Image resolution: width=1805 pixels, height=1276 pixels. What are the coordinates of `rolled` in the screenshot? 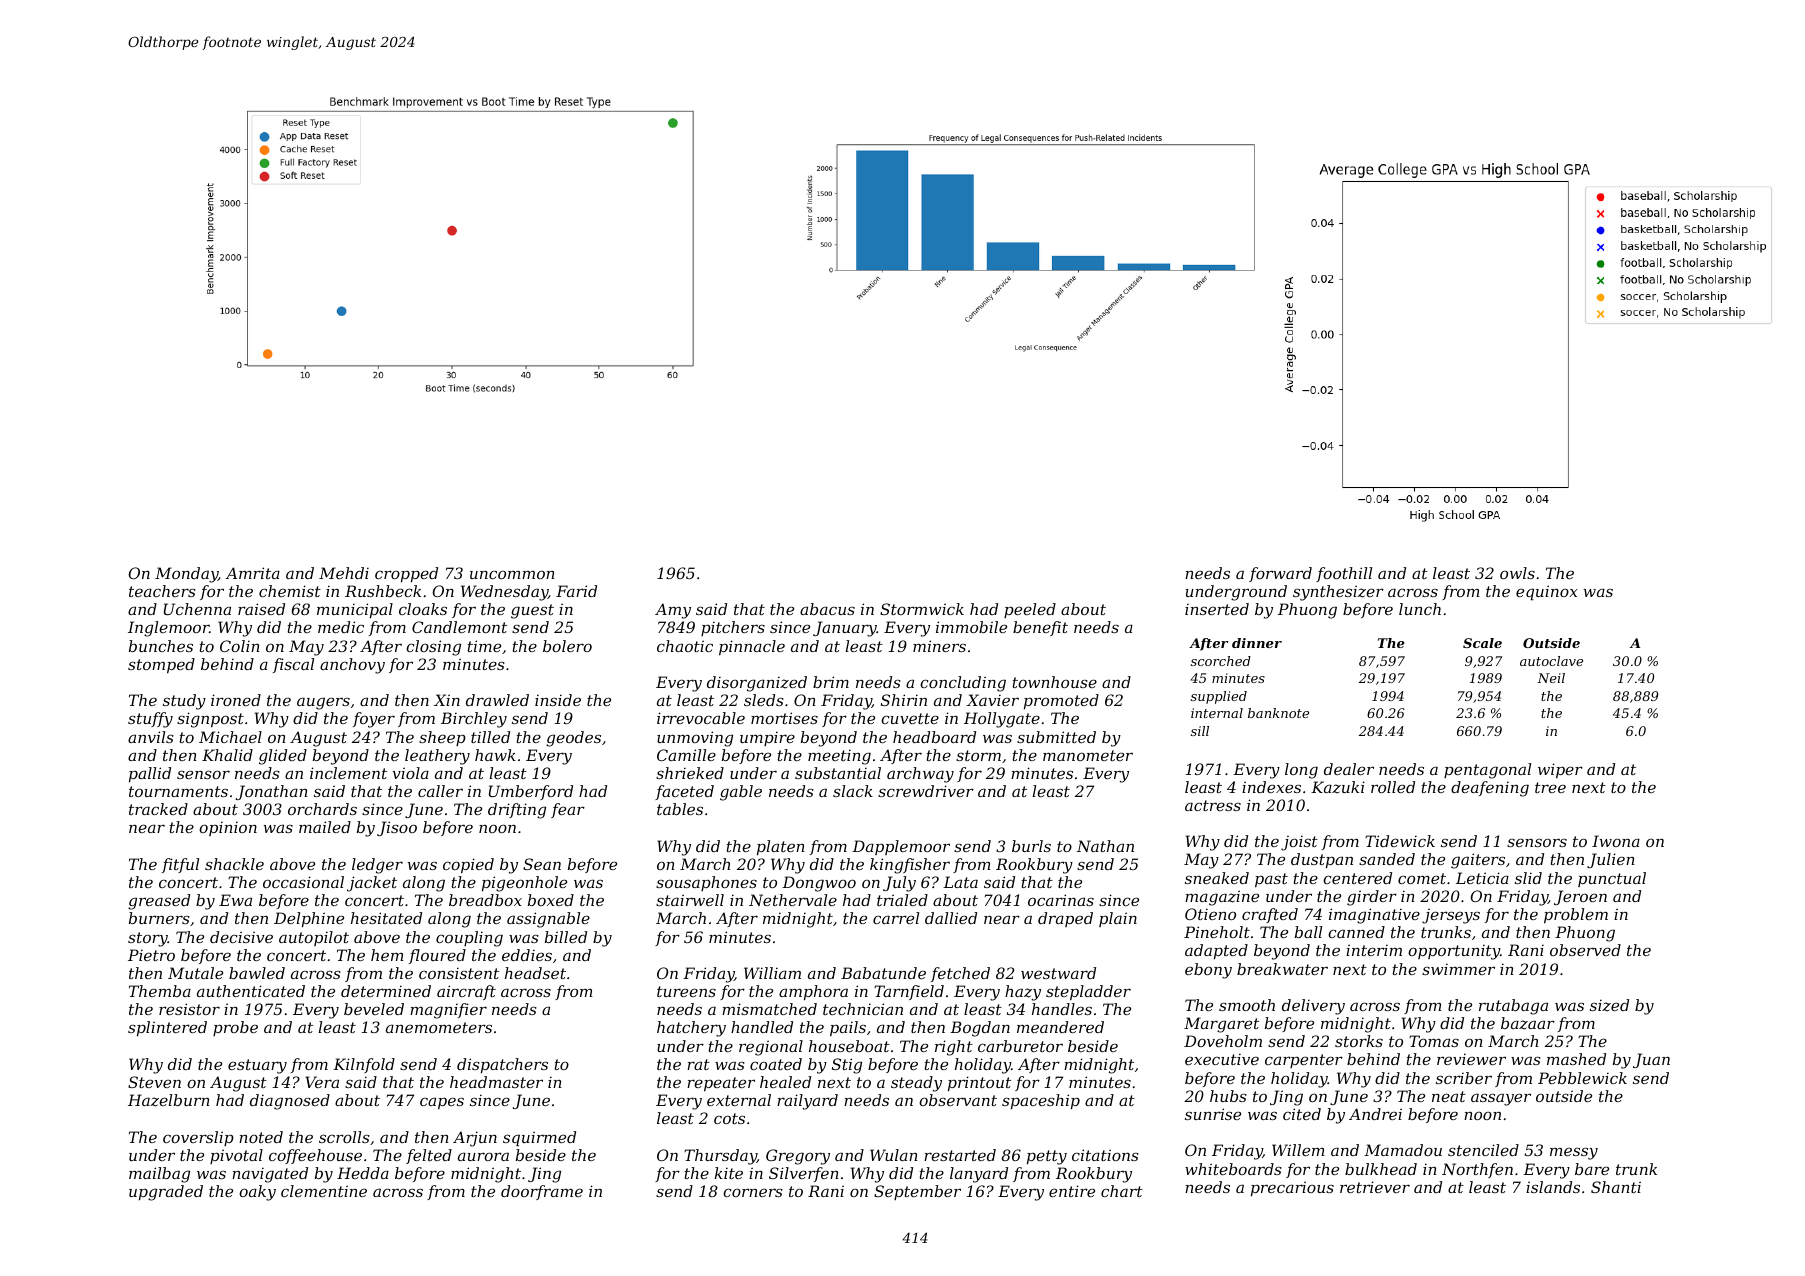 It's located at (1393, 787).
